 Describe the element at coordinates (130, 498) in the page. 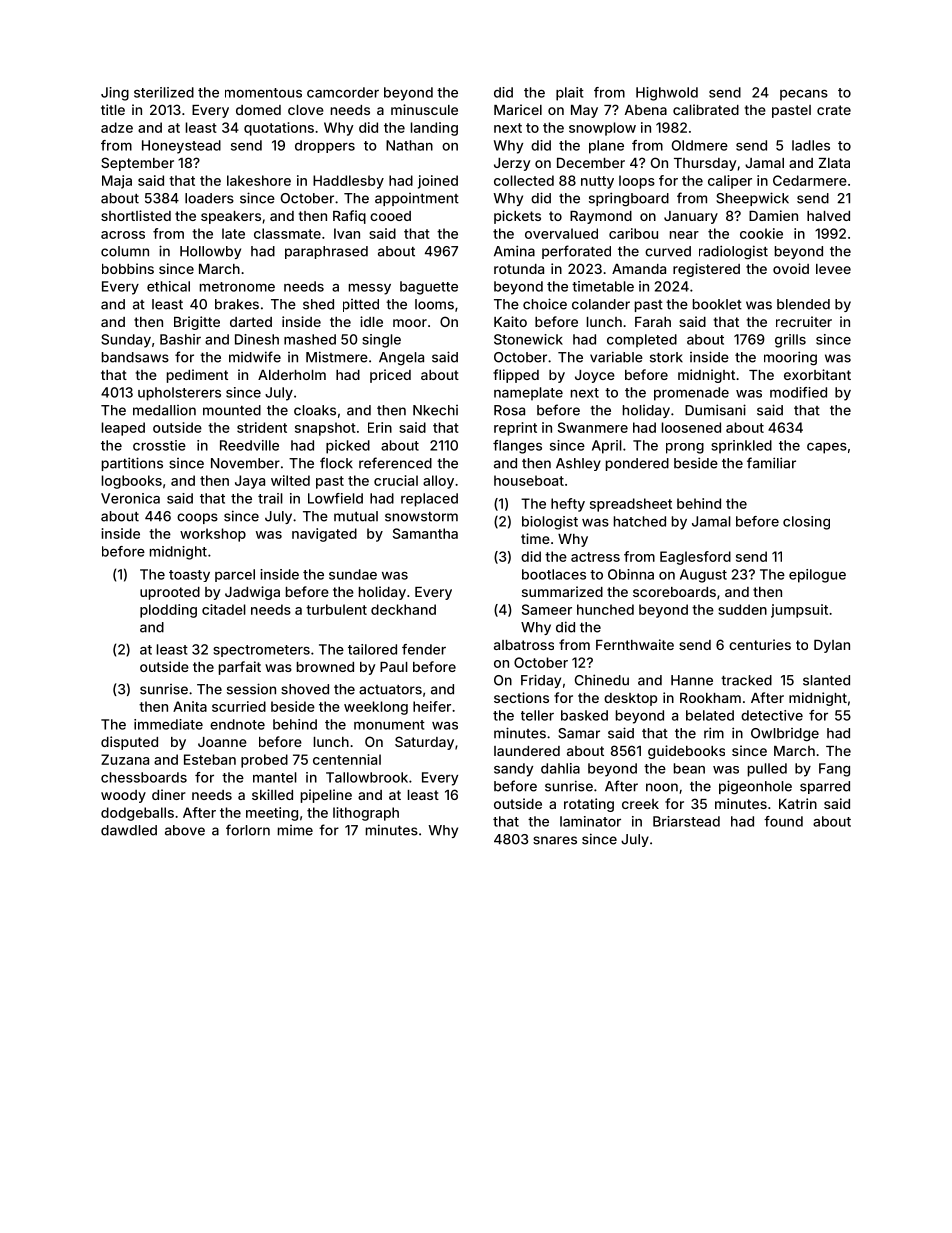

I see `Veronica` at that location.
